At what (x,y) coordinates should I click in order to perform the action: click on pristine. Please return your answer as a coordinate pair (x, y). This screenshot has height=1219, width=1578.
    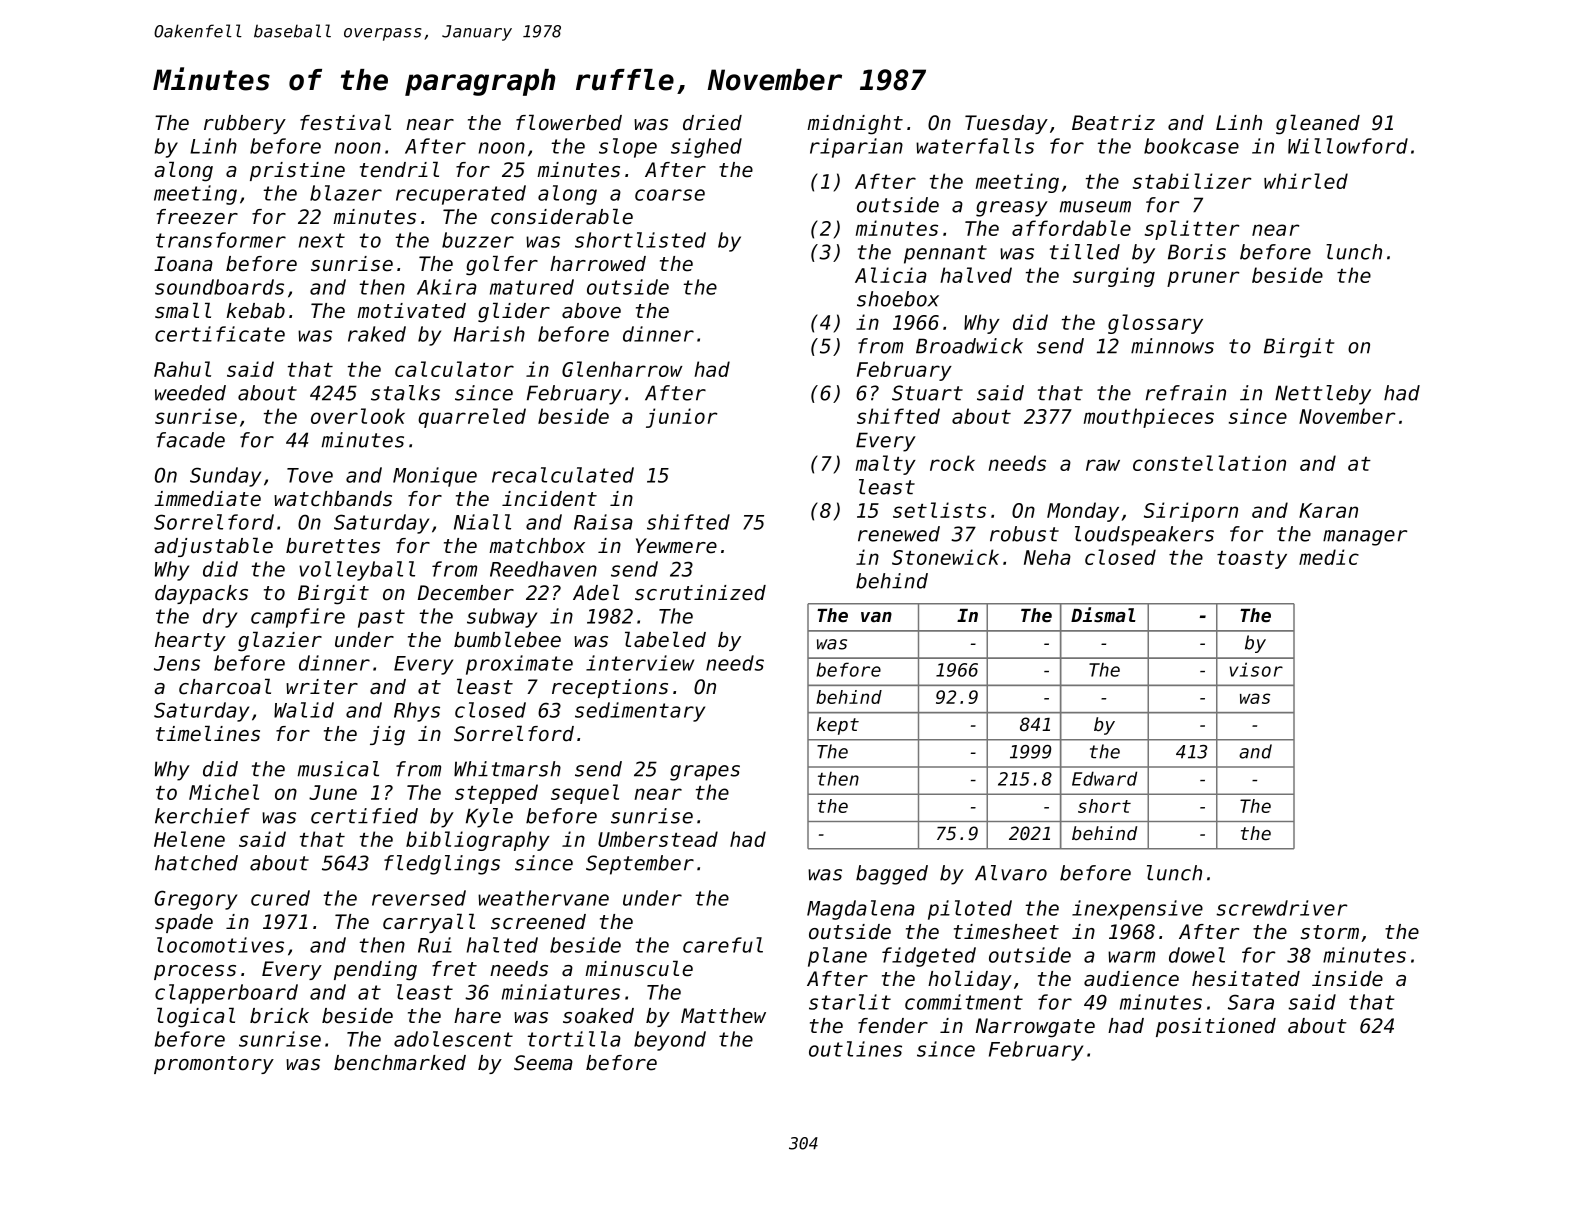
    Looking at the image, I should click on (297, 171).
